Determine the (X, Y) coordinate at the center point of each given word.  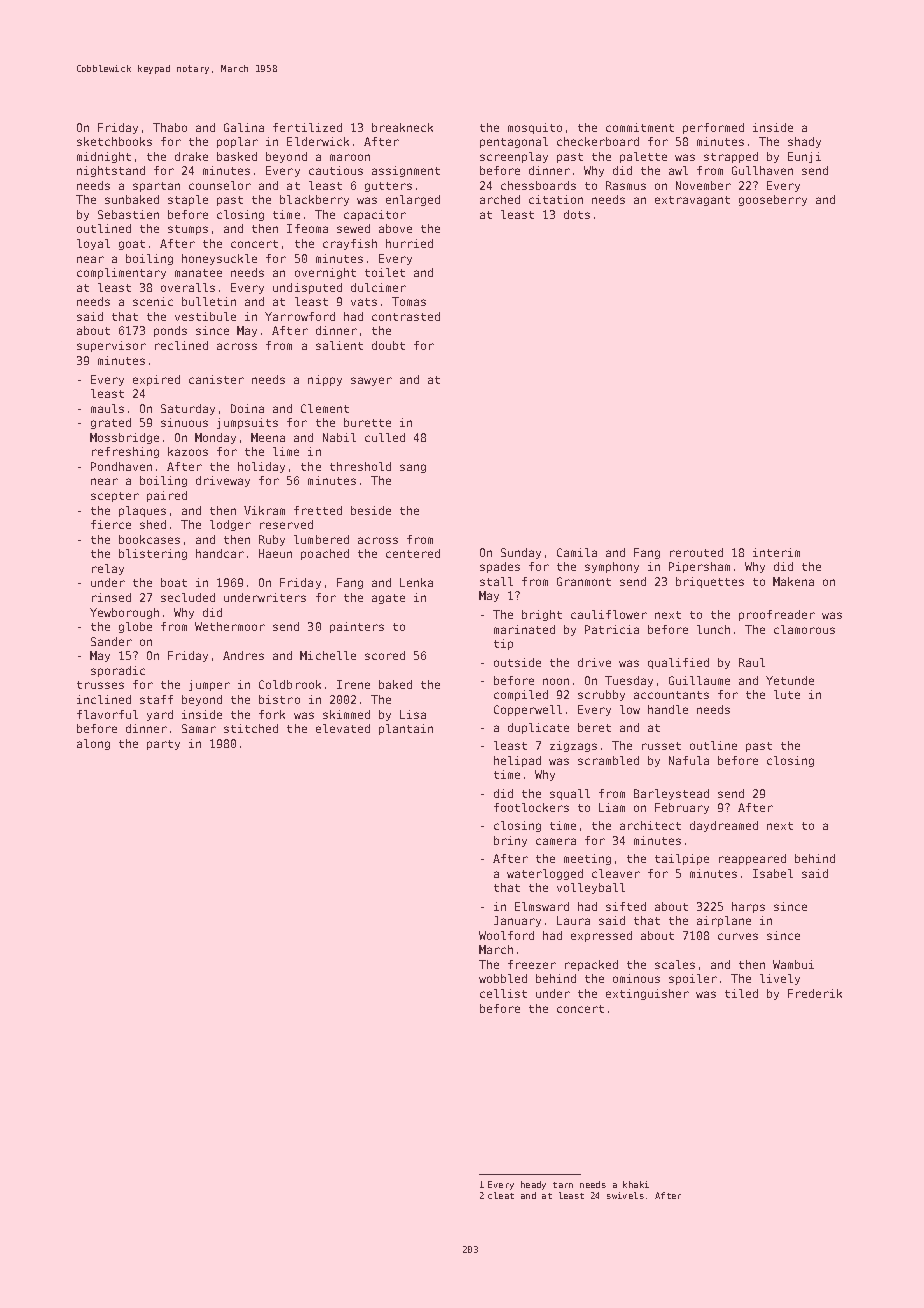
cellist (503, 993)
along (93, 744)
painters (357, 627)
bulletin (209, 301)
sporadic (118, 671)
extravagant (692, 201)
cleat (501, 1195)
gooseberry (773, 200)
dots (577, 214)
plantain (406, 729)
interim (776, 552)
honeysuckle (219, 259)
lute (787, 694)
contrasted (406, 316)
